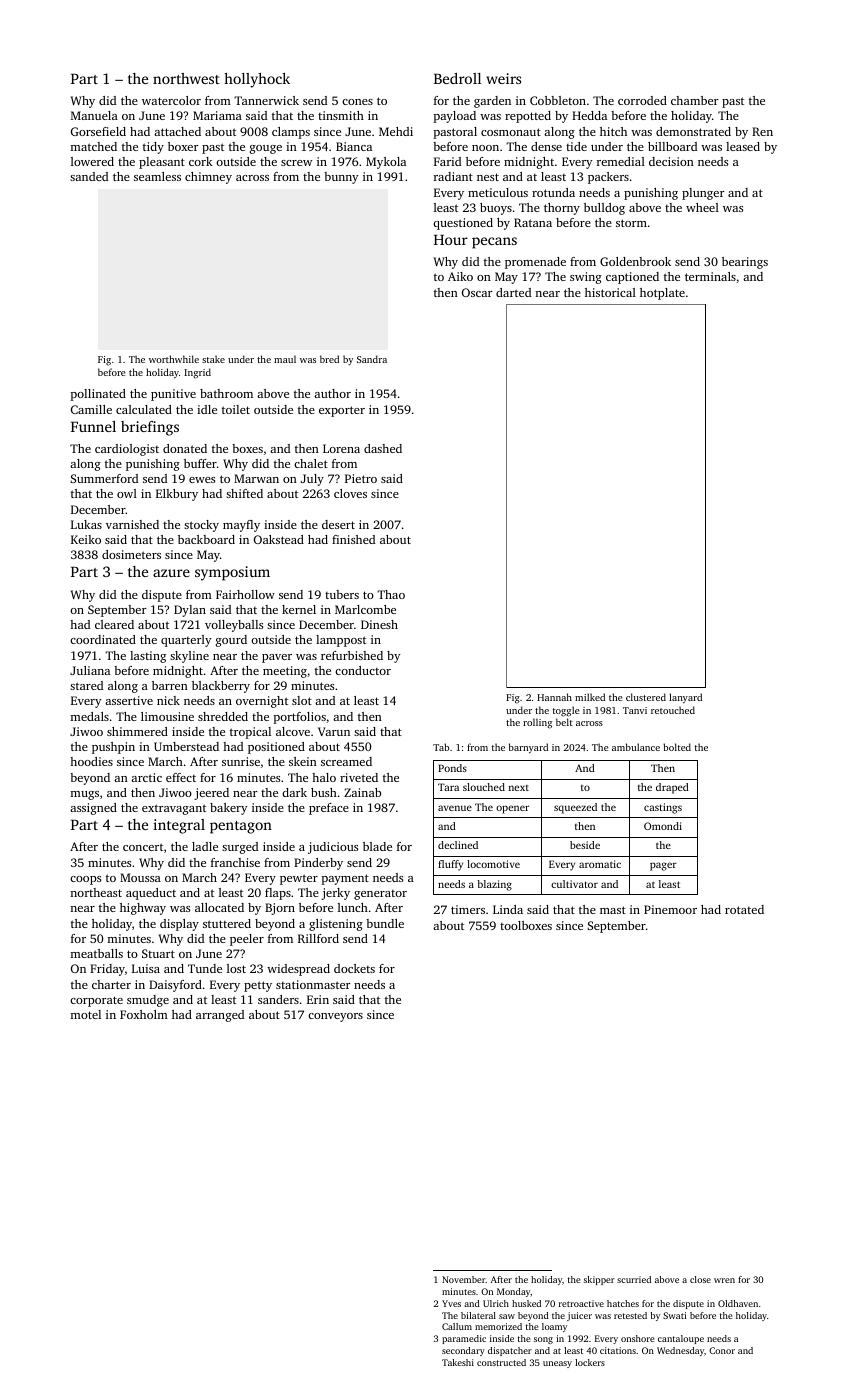 The width and height of the screenshot is (849, 1400). I want to click on billboard, so click(672, 146).
